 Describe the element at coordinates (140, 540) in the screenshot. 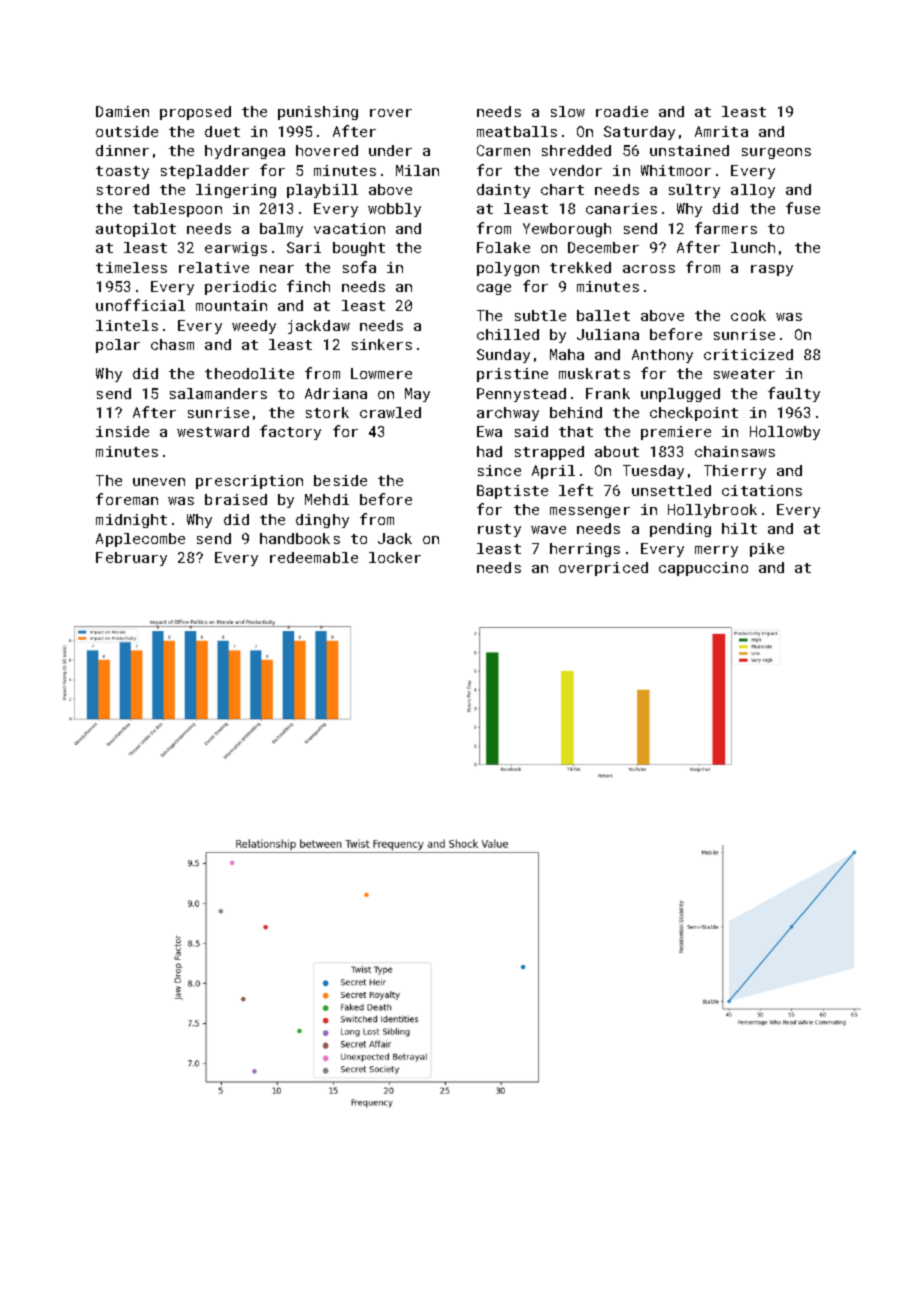

I see `Applecombe` at that location.
